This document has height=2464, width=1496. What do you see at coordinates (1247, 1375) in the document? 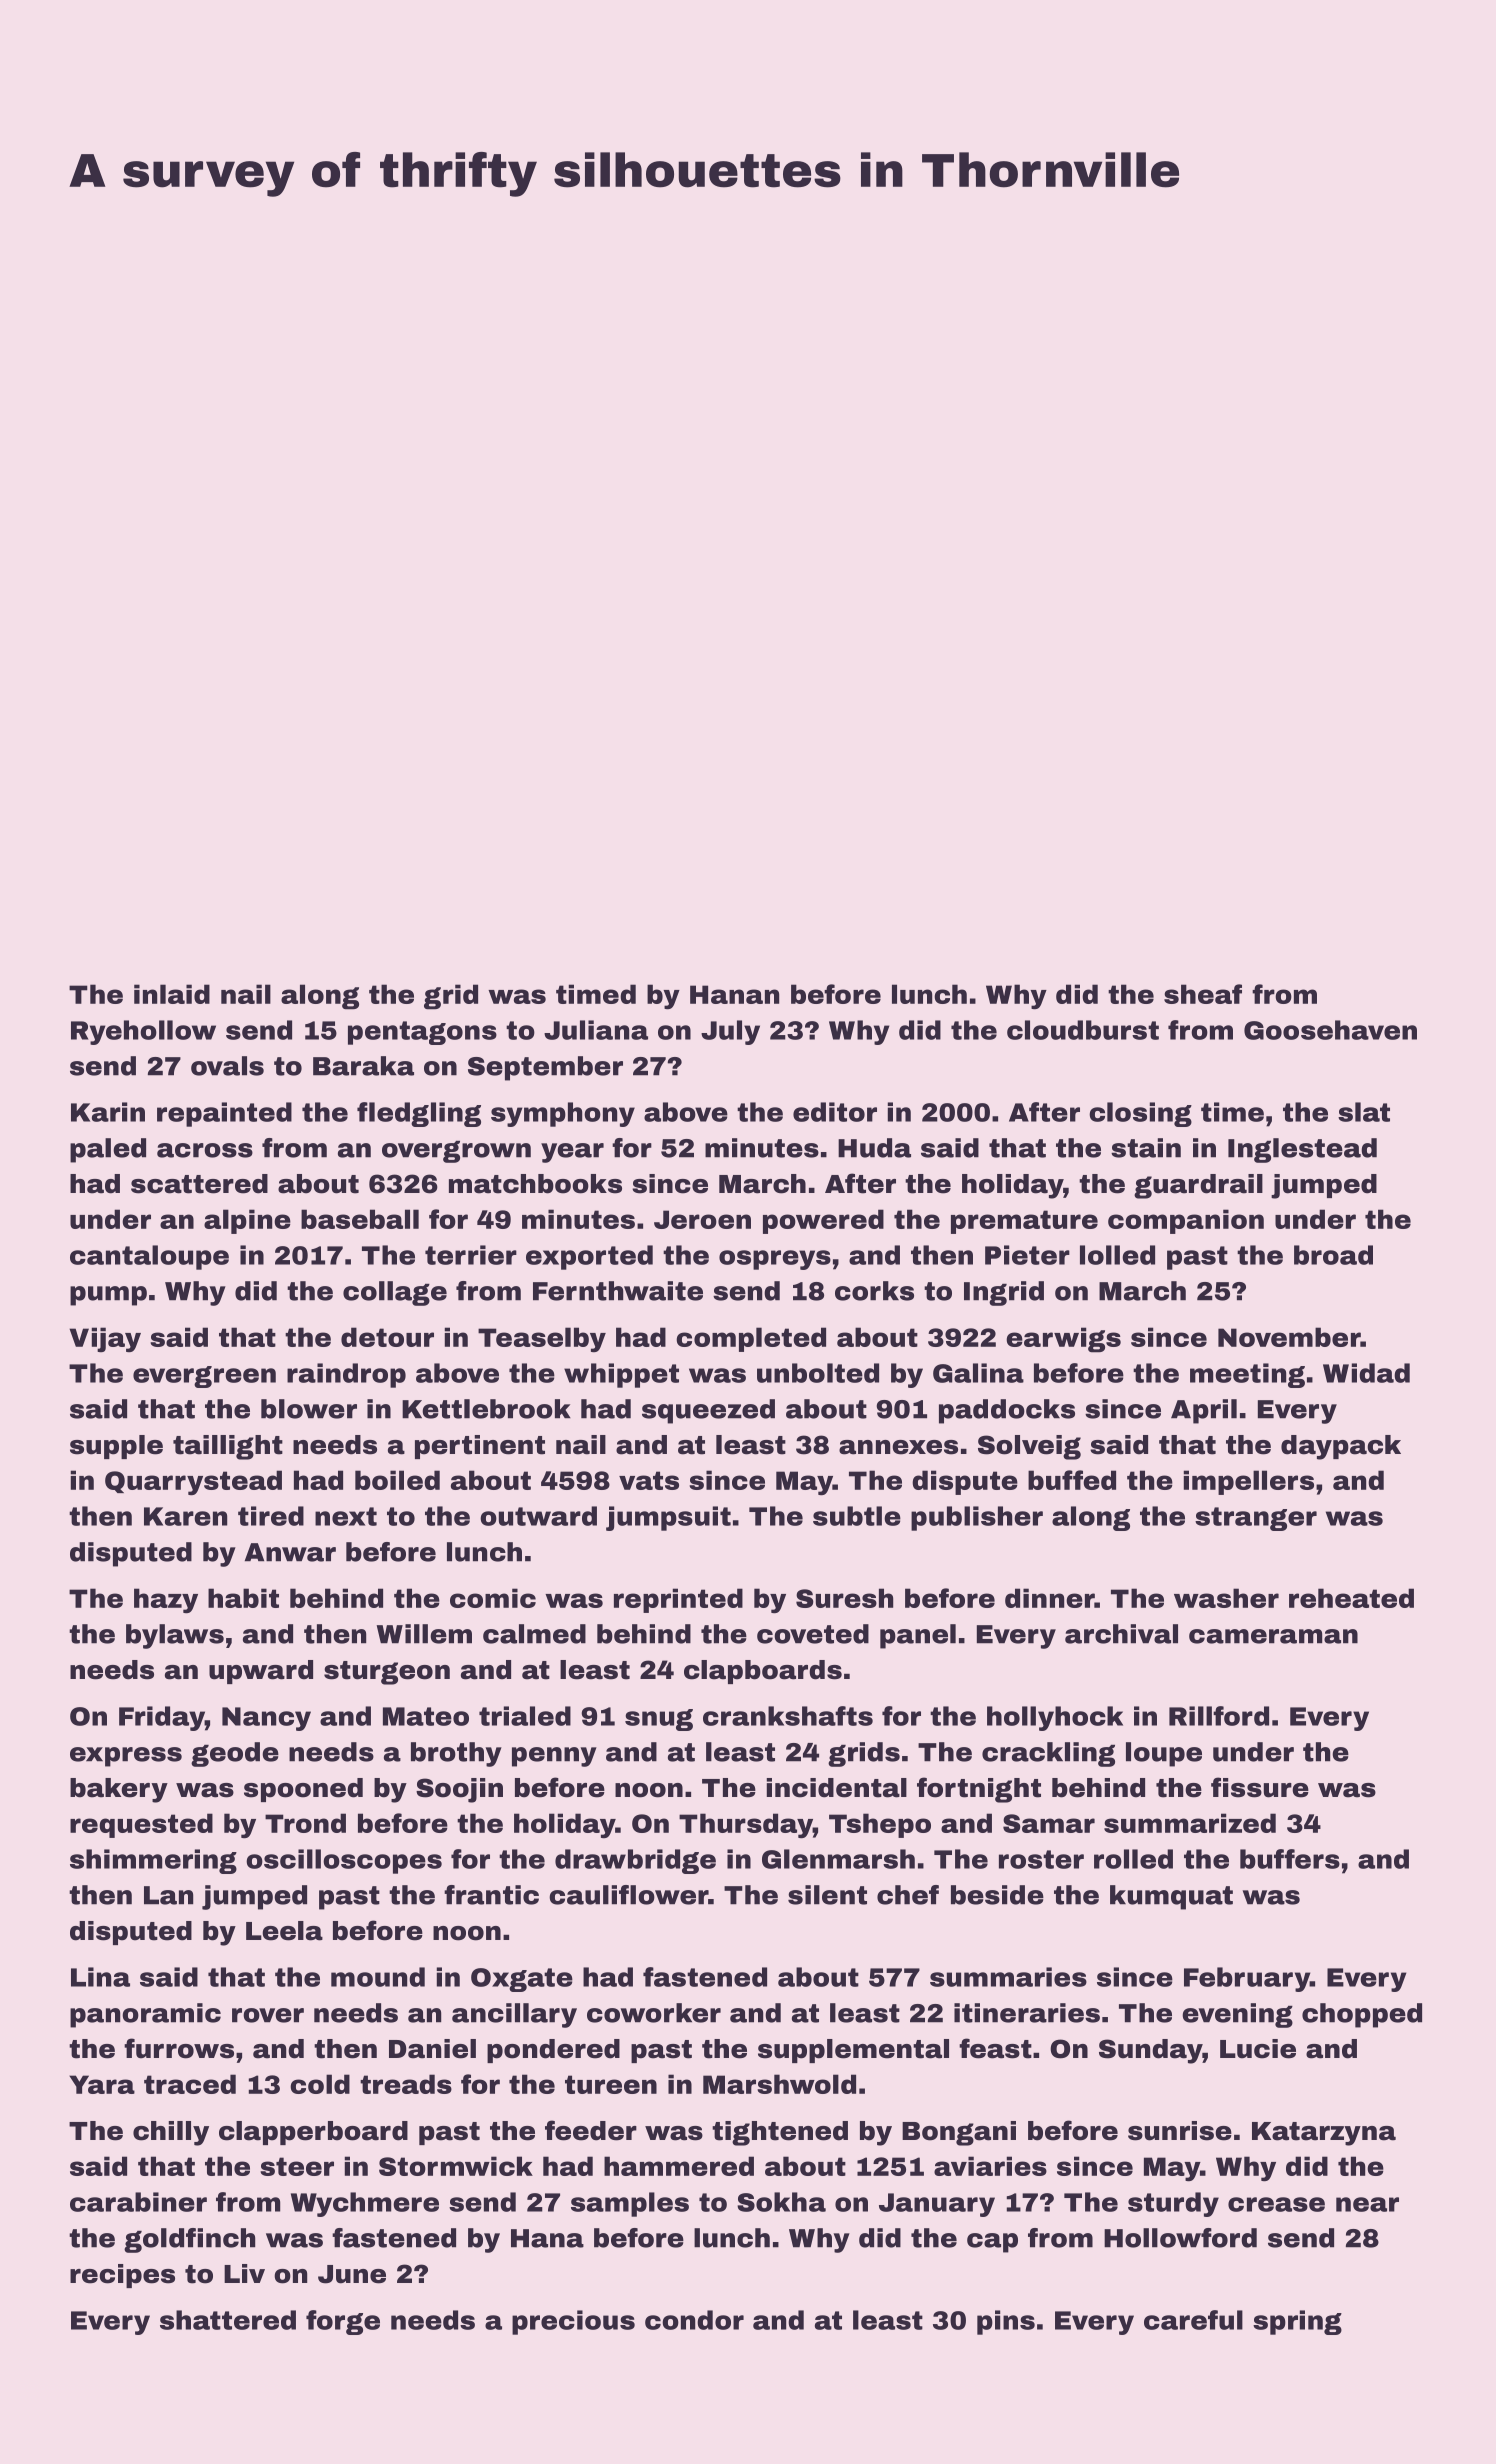
I see `meeting` at bounding box center [1247, 1375].
